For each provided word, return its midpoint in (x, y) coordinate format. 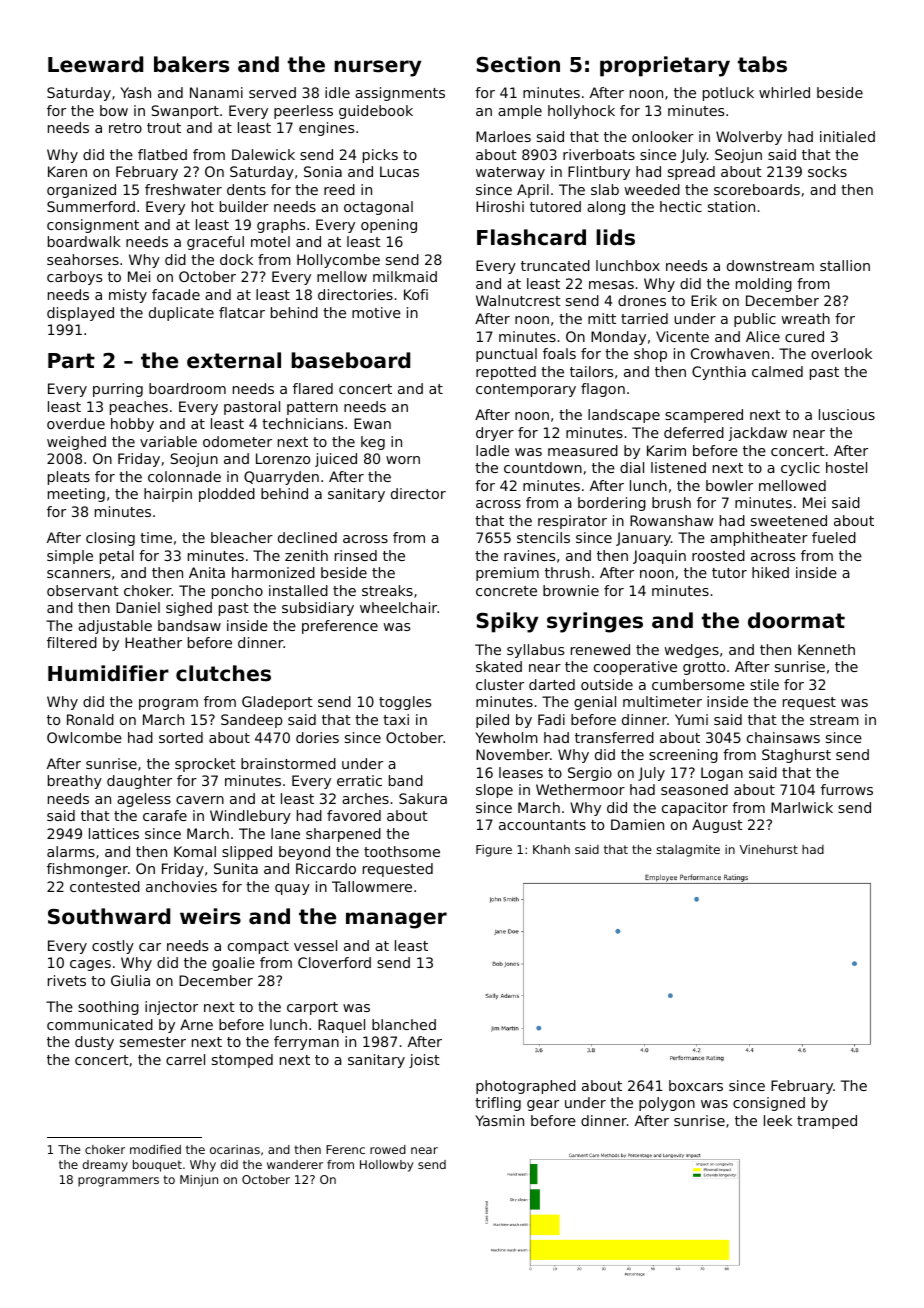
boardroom (187, 388)
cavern (200, 800)
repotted (506, 373)
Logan (722, 774)
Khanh (551, 849)
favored (354, 815)
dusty (94, 1043)
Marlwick (802, 807)
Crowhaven (730, 353)
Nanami (216, 92)
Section (518, 64)
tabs (762, 64)
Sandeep (252, 721)
